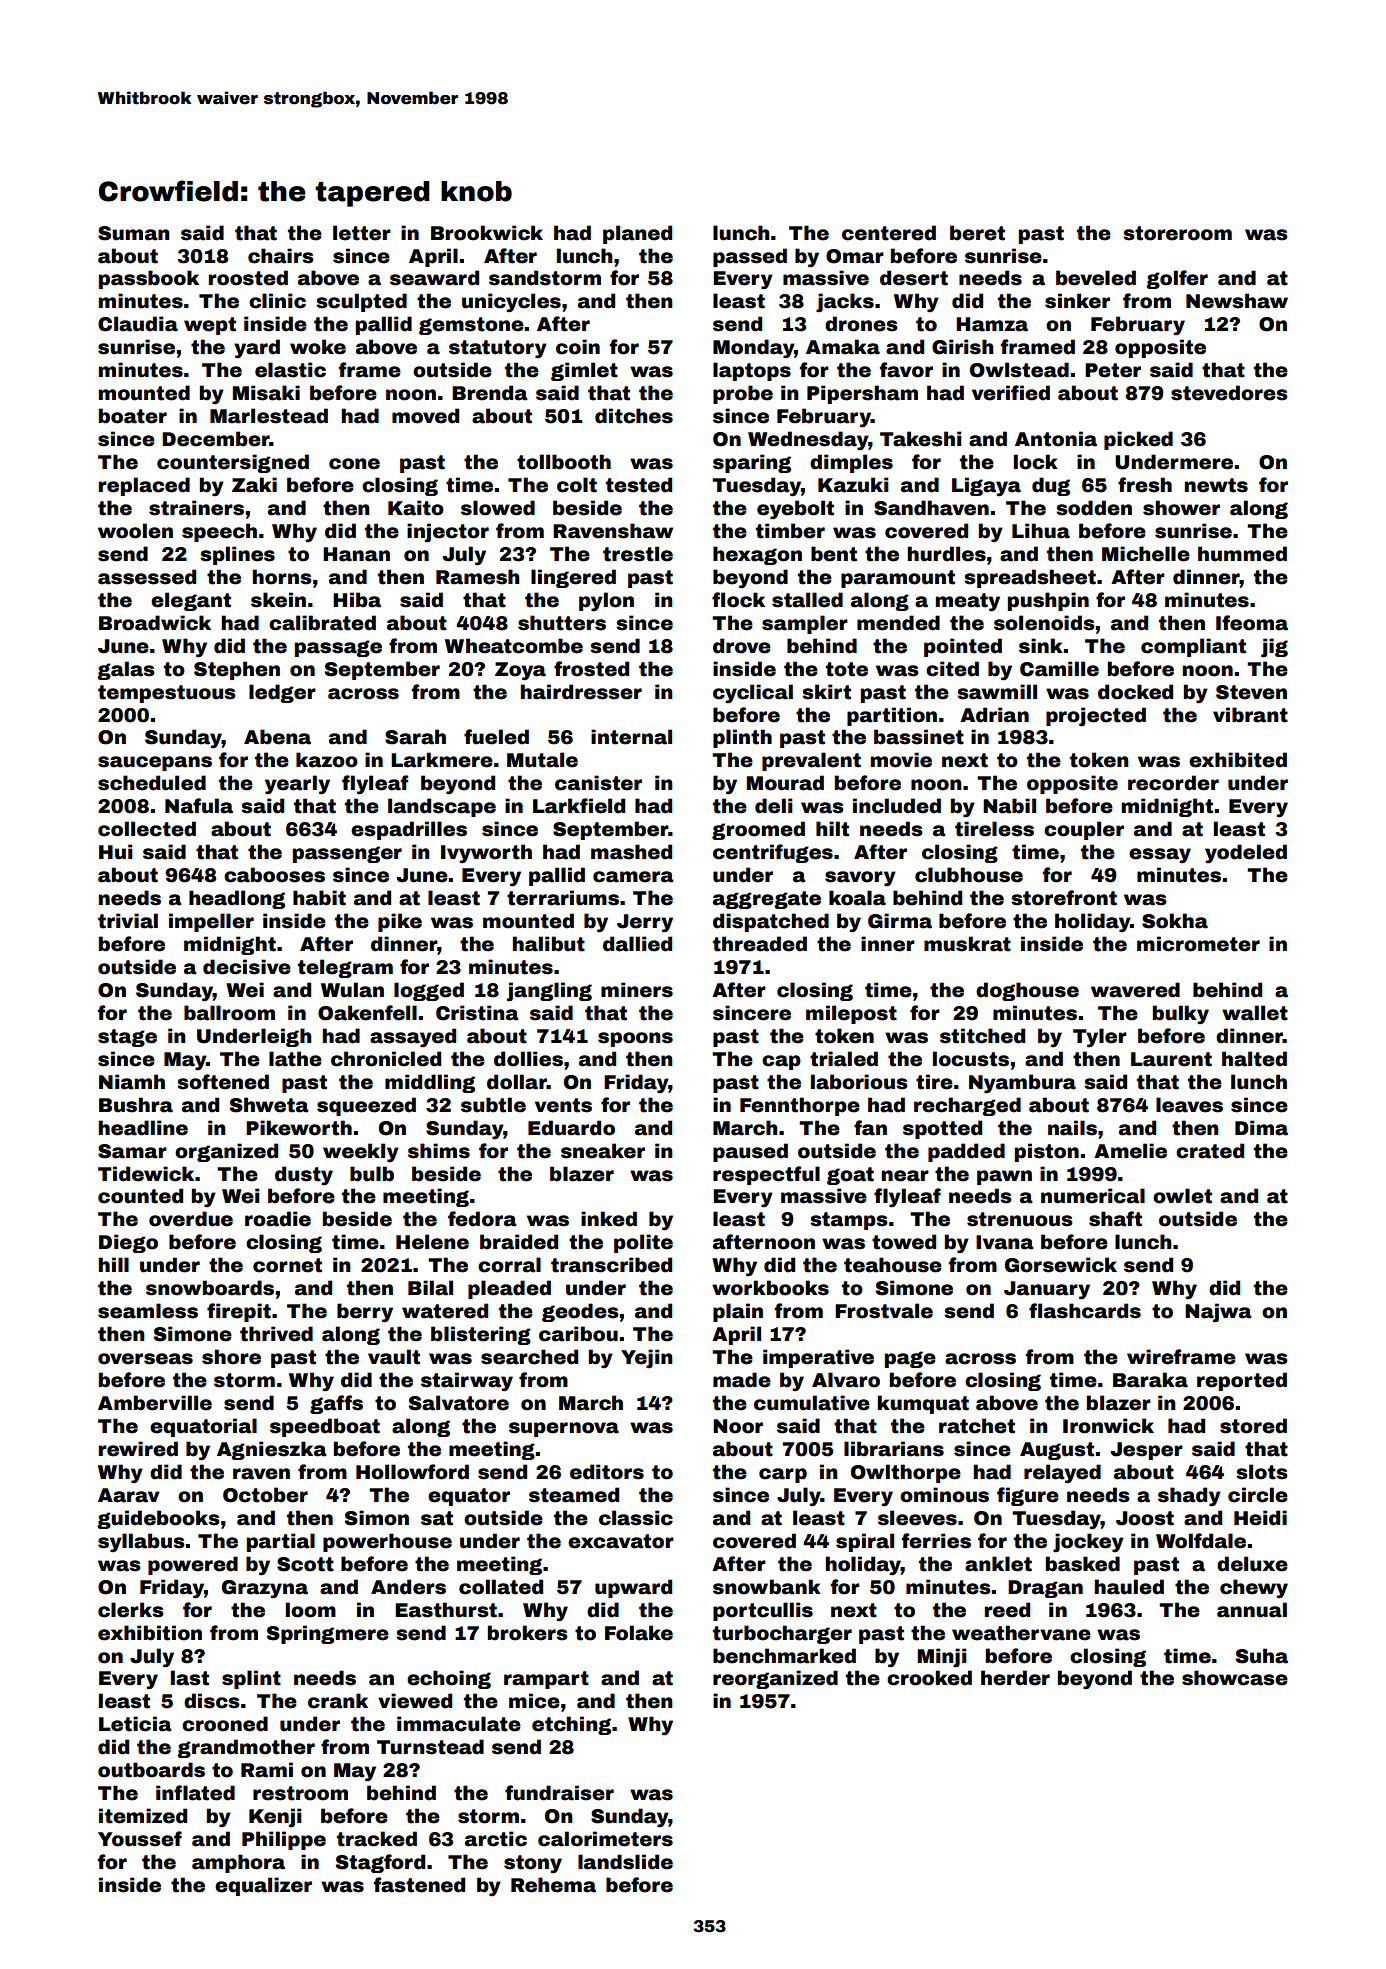 Image resolution: width=1386 pixels, height=1969 pixels. Describe the element at coordinates (1129, 1587) in the image. I see `hauled` at that location.
